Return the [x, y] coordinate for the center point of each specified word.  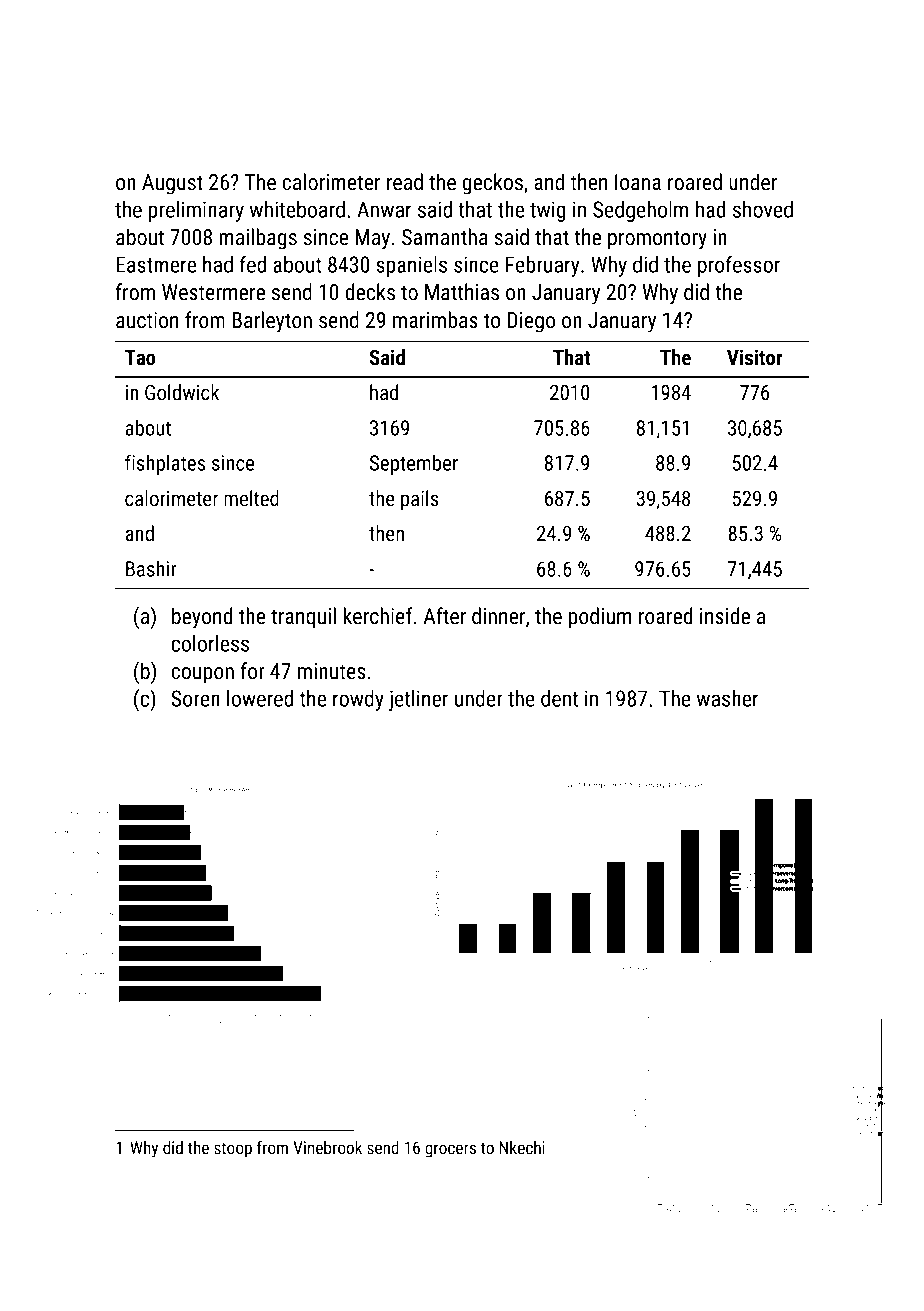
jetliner [418, 700]
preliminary [196, 211]
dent [559, 698]
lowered [260, 698]
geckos [492, 184]
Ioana [638, 182]
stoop [233, 1150]
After [445, 615]
